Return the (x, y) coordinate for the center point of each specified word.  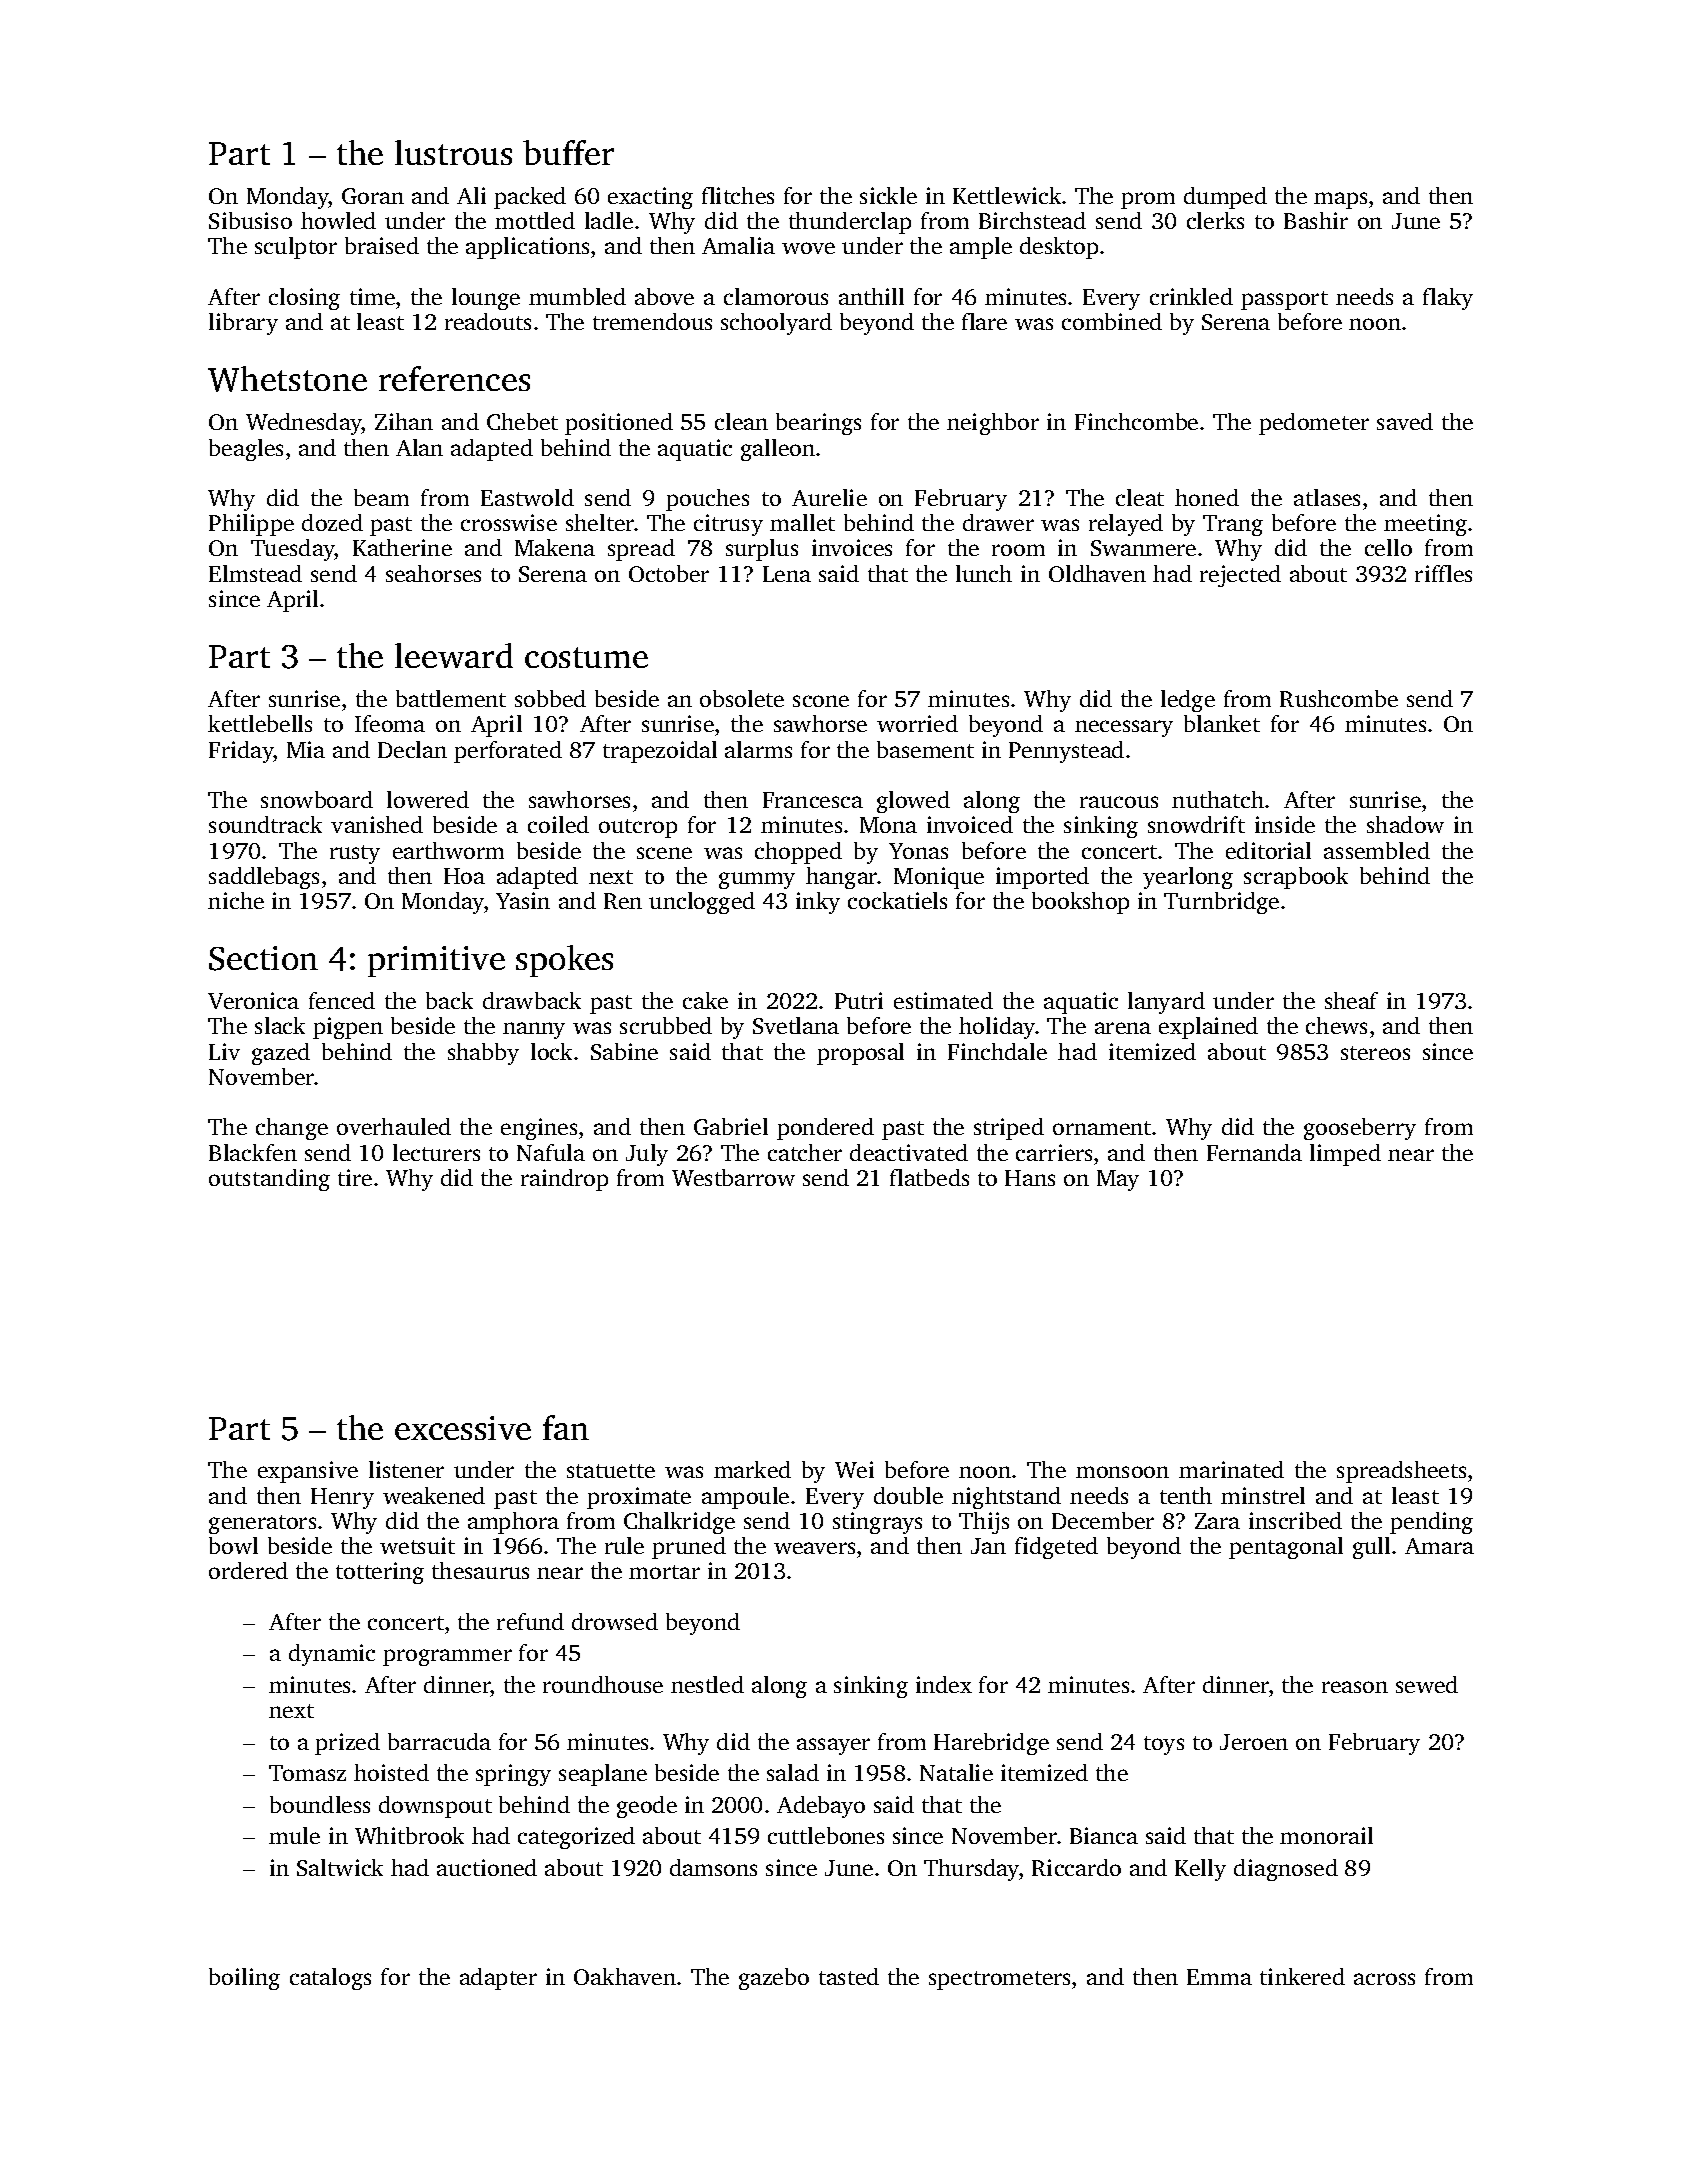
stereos (1375, 1053)
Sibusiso (250, 220)
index (944, 1684)
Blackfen (253, 1152)
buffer (568, 152)
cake (705, 1000)
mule (294, 1835)
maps (1340, 200)
